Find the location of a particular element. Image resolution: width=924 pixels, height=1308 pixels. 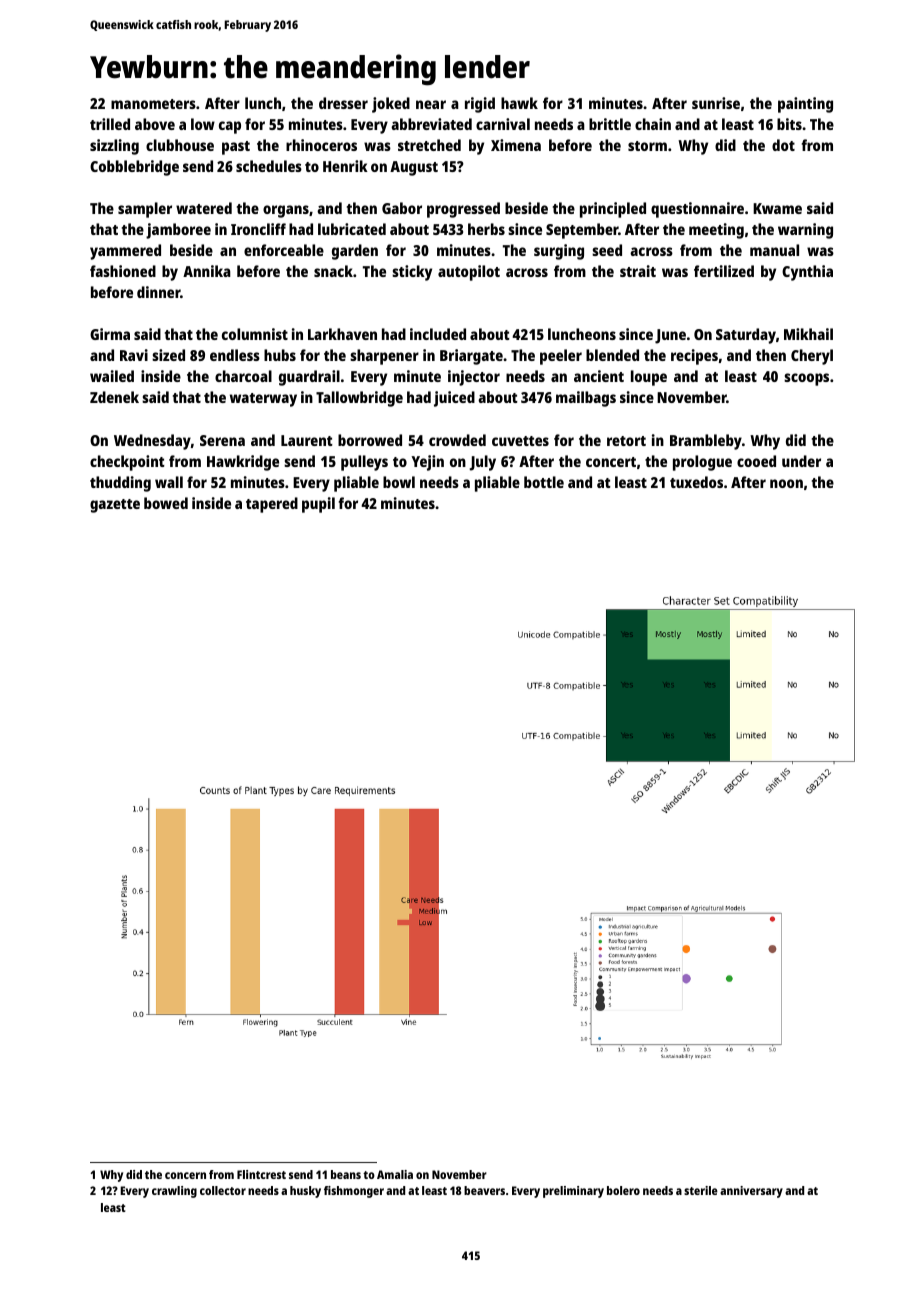

Serena is located at coordinates (222, 440).
